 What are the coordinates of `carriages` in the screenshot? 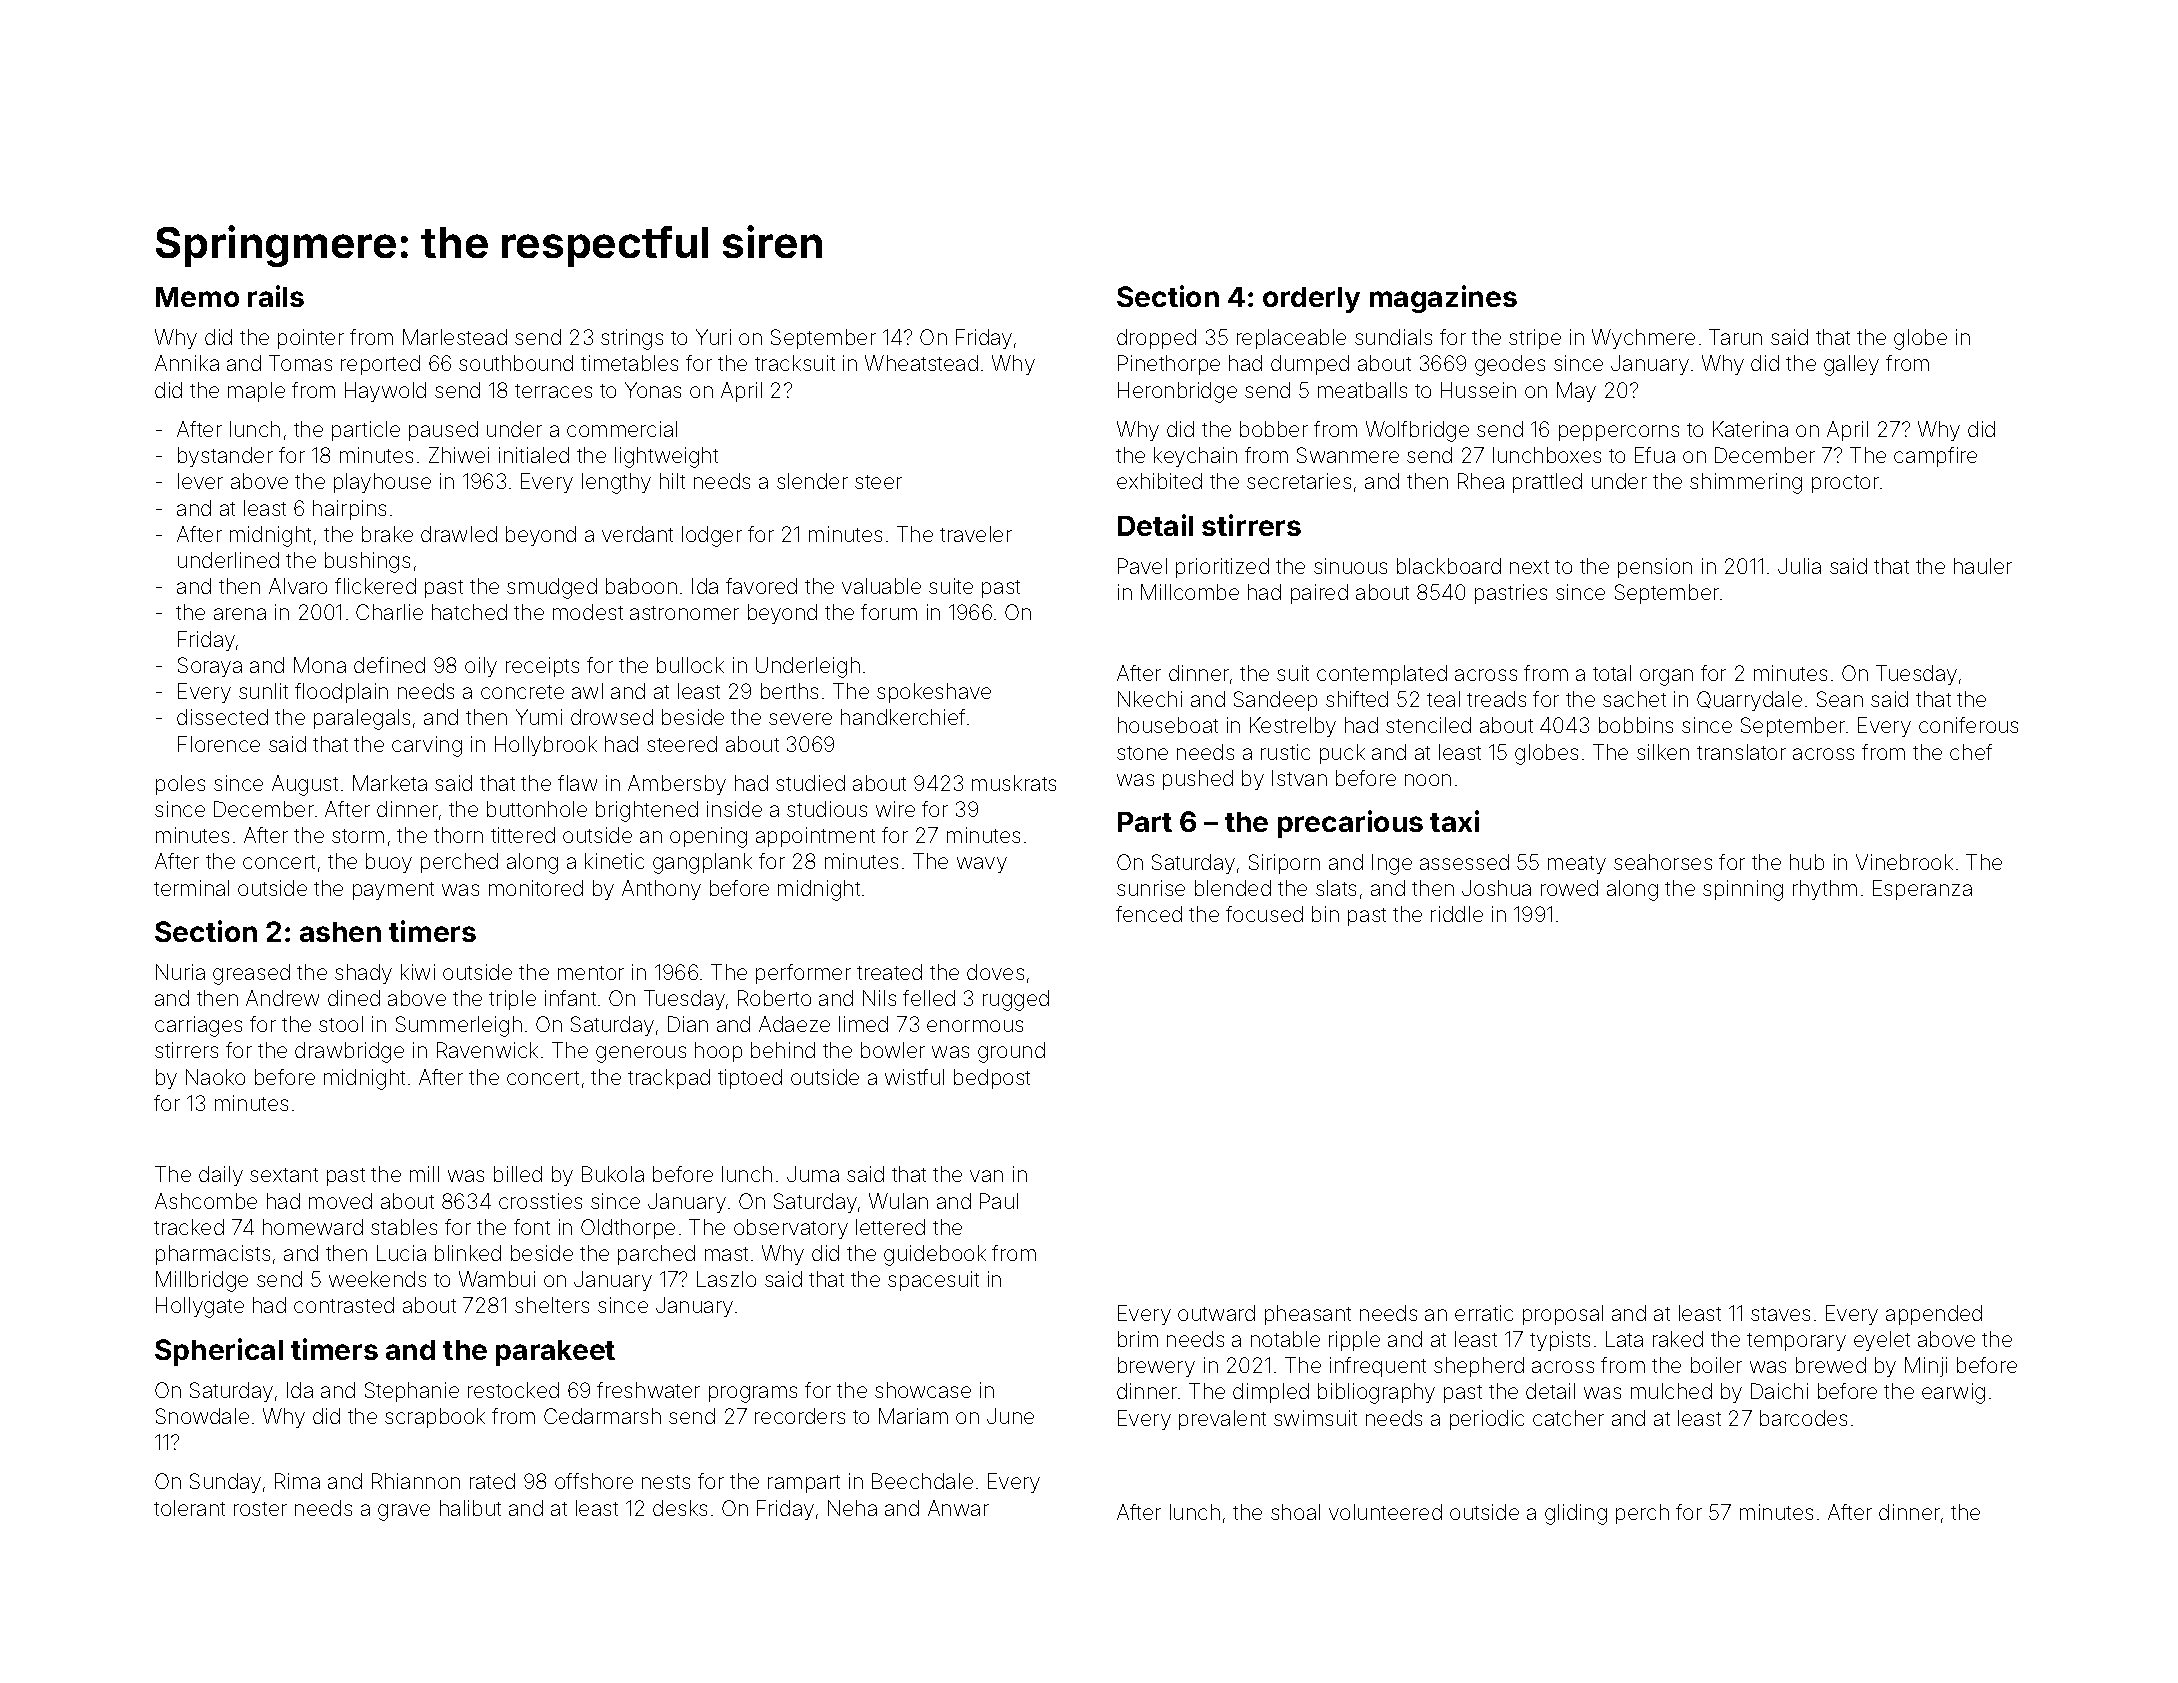 It's located at (198, 1026).
